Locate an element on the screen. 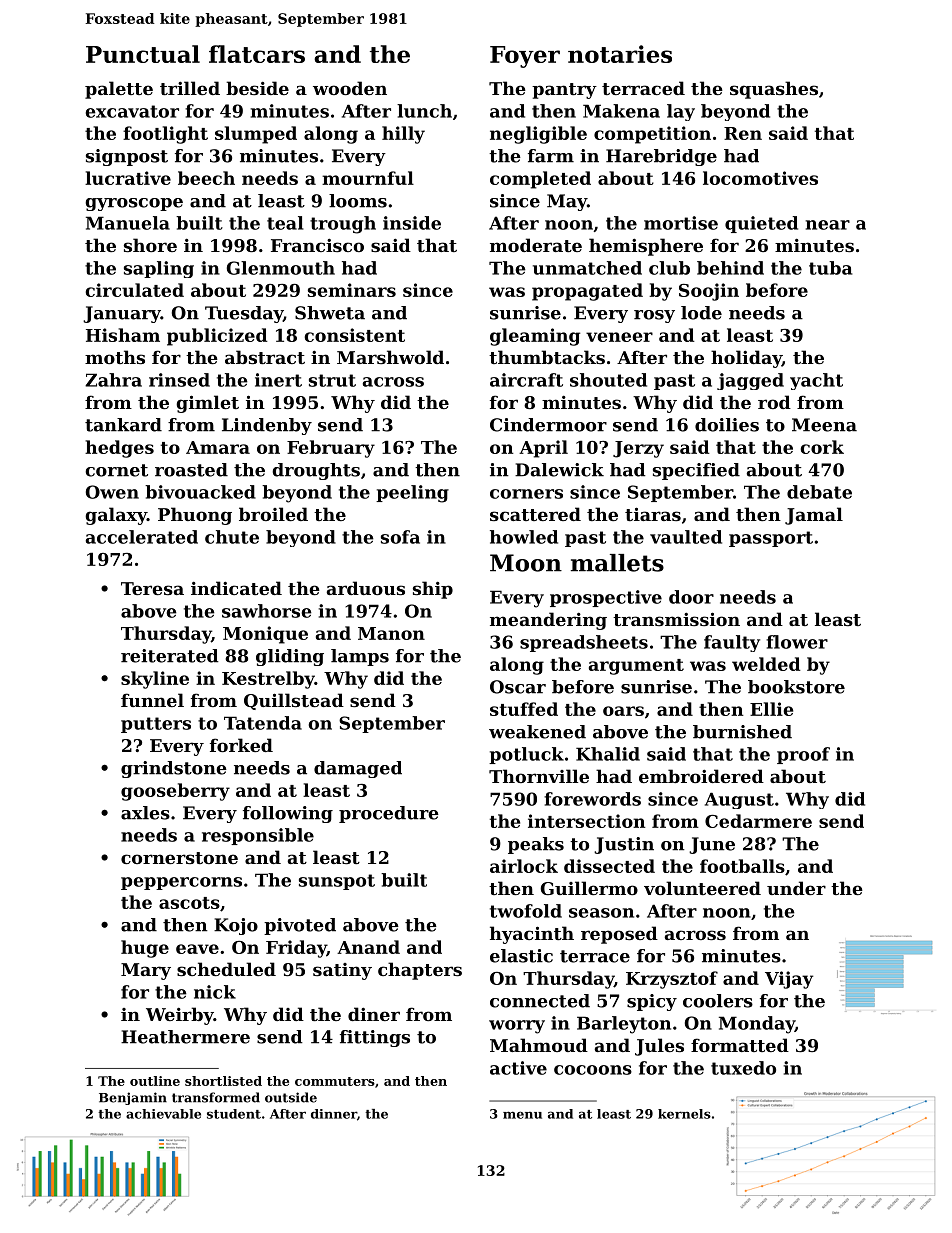 This screenshot has height=1233, width=952. notaries is located at coordinates (620, 54).
